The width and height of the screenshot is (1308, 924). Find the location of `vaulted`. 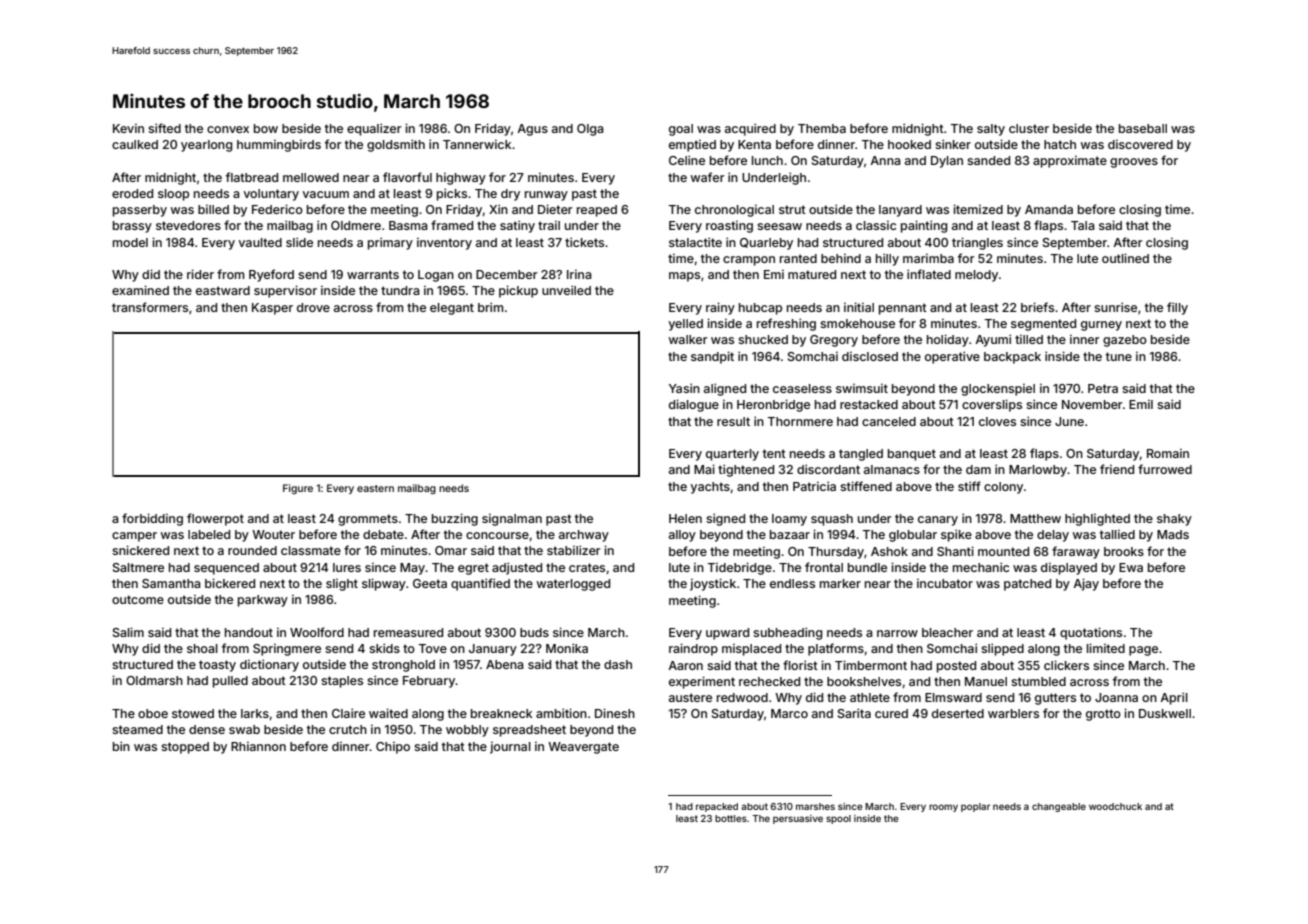

vaulted is located at coordinates (260, 242).
